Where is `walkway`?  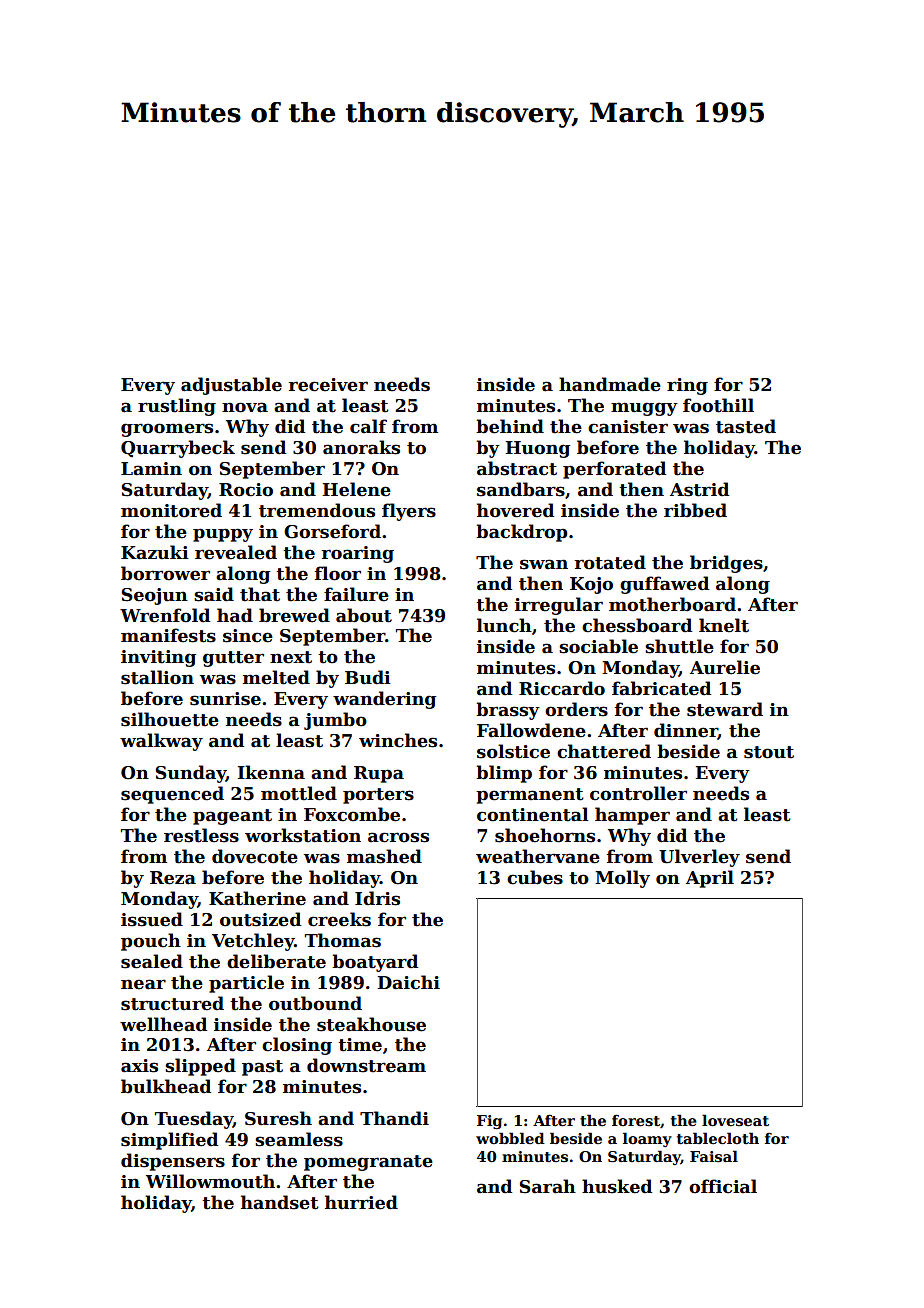 walkway is located at coordinates (161, 742).
